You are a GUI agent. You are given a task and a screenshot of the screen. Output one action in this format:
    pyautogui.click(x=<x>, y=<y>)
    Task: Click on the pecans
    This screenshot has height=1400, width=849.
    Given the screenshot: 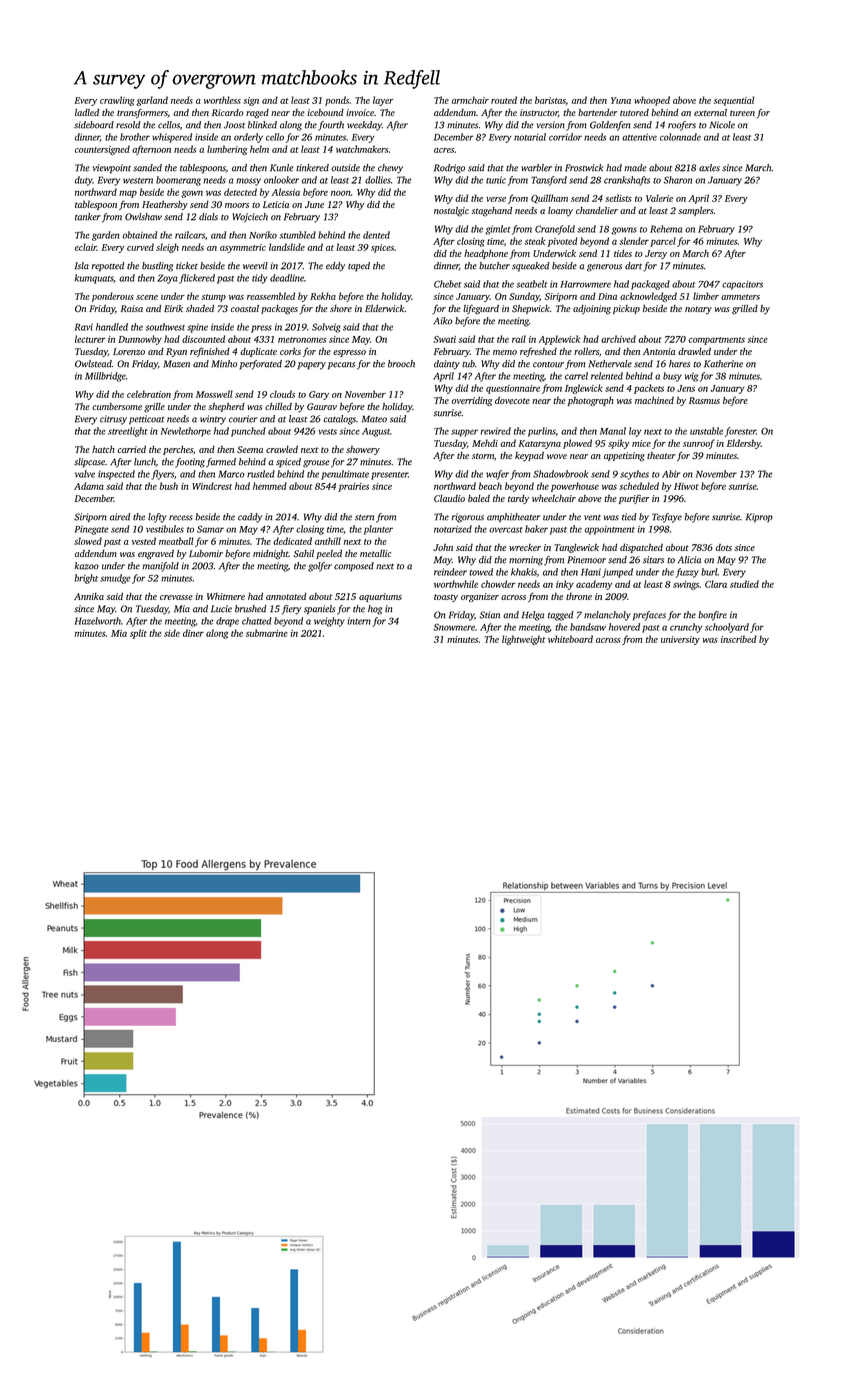 What is the action you would take?
    pyautogui.click(x=341, y=366)
